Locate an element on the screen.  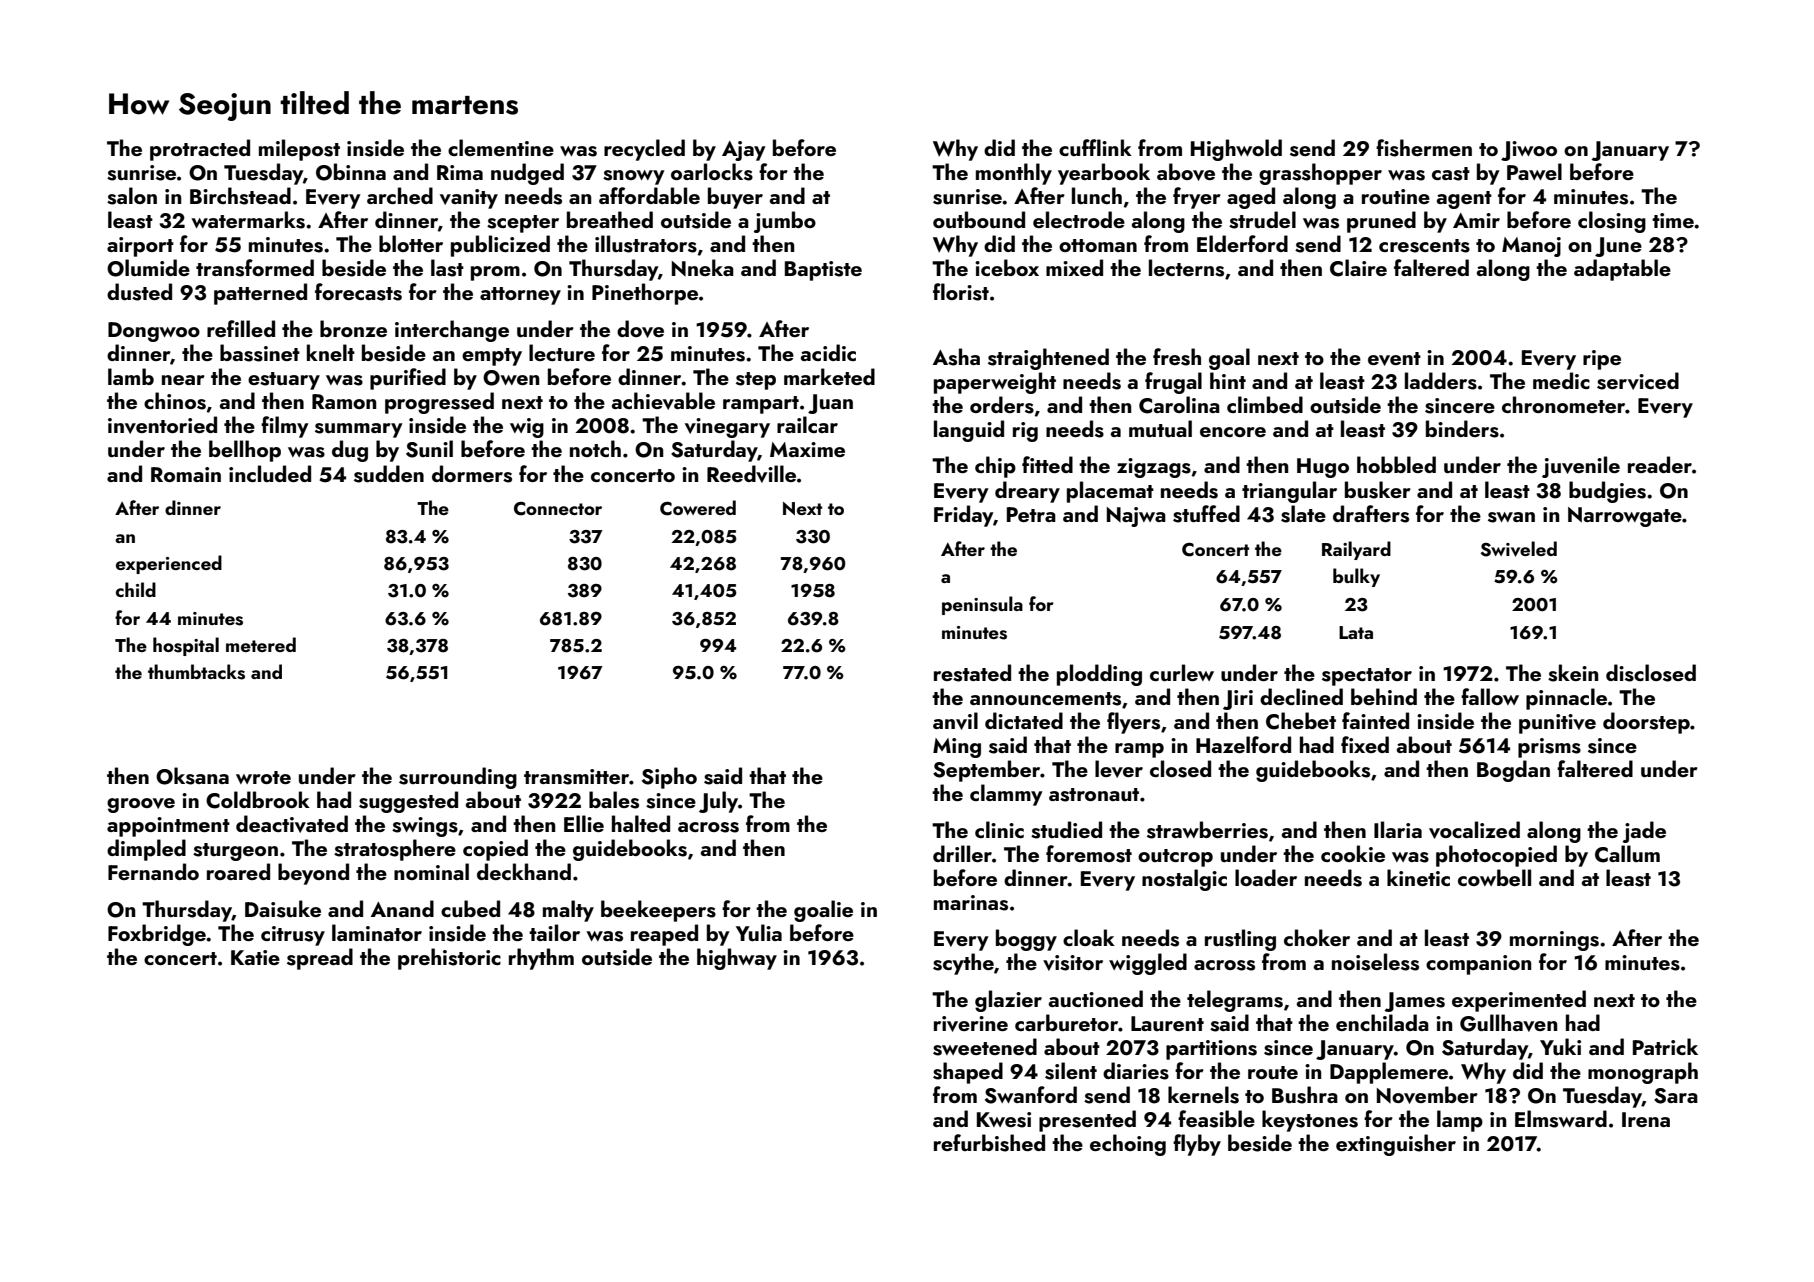
acidic is located at coordinates (828, 352).
